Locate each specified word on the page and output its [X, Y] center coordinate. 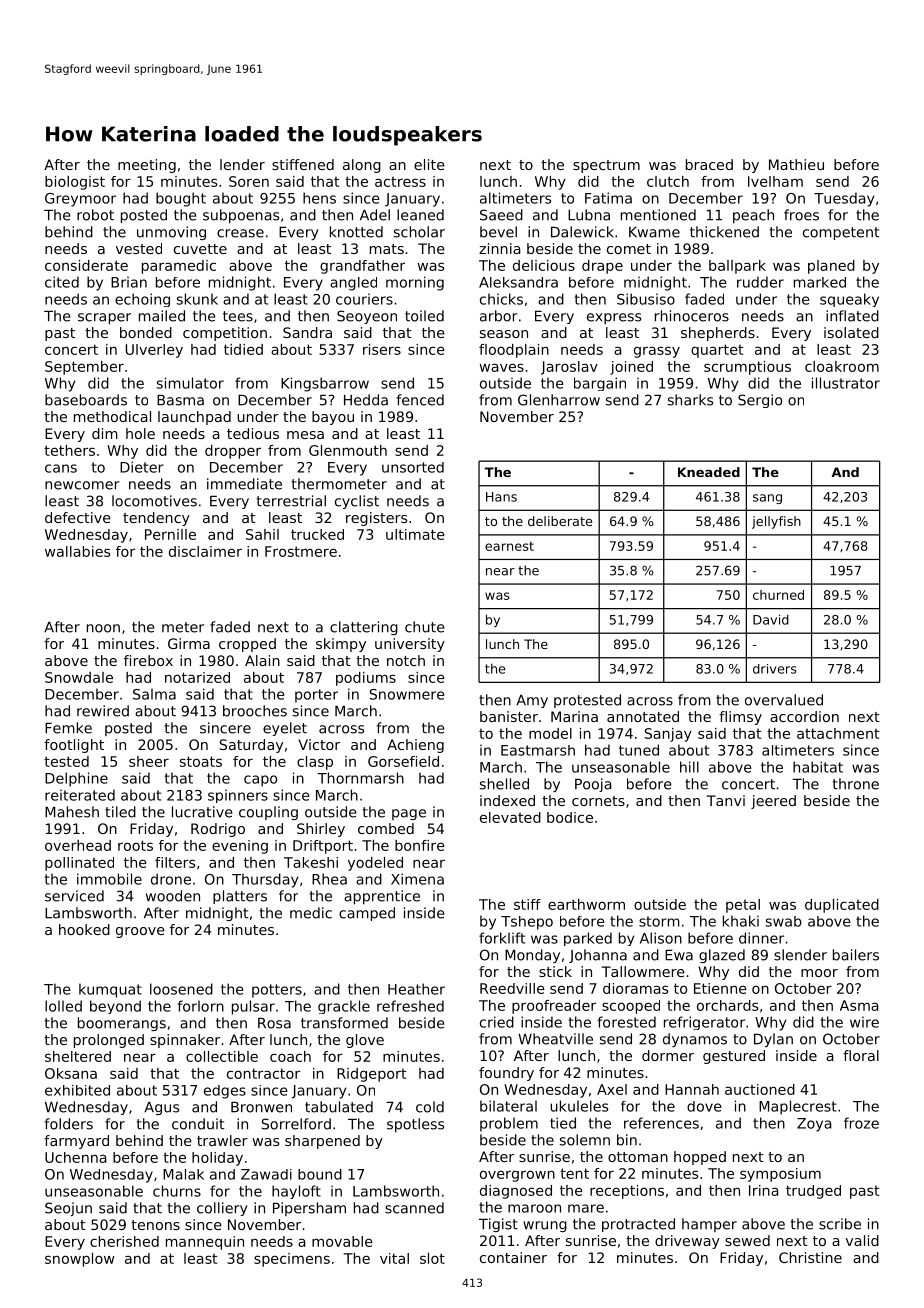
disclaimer [205, 551]
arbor [499, 316]
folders [68, 1124]
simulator [190, 383]
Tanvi [726, 800]
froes [801, 215]
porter [316, 696]
